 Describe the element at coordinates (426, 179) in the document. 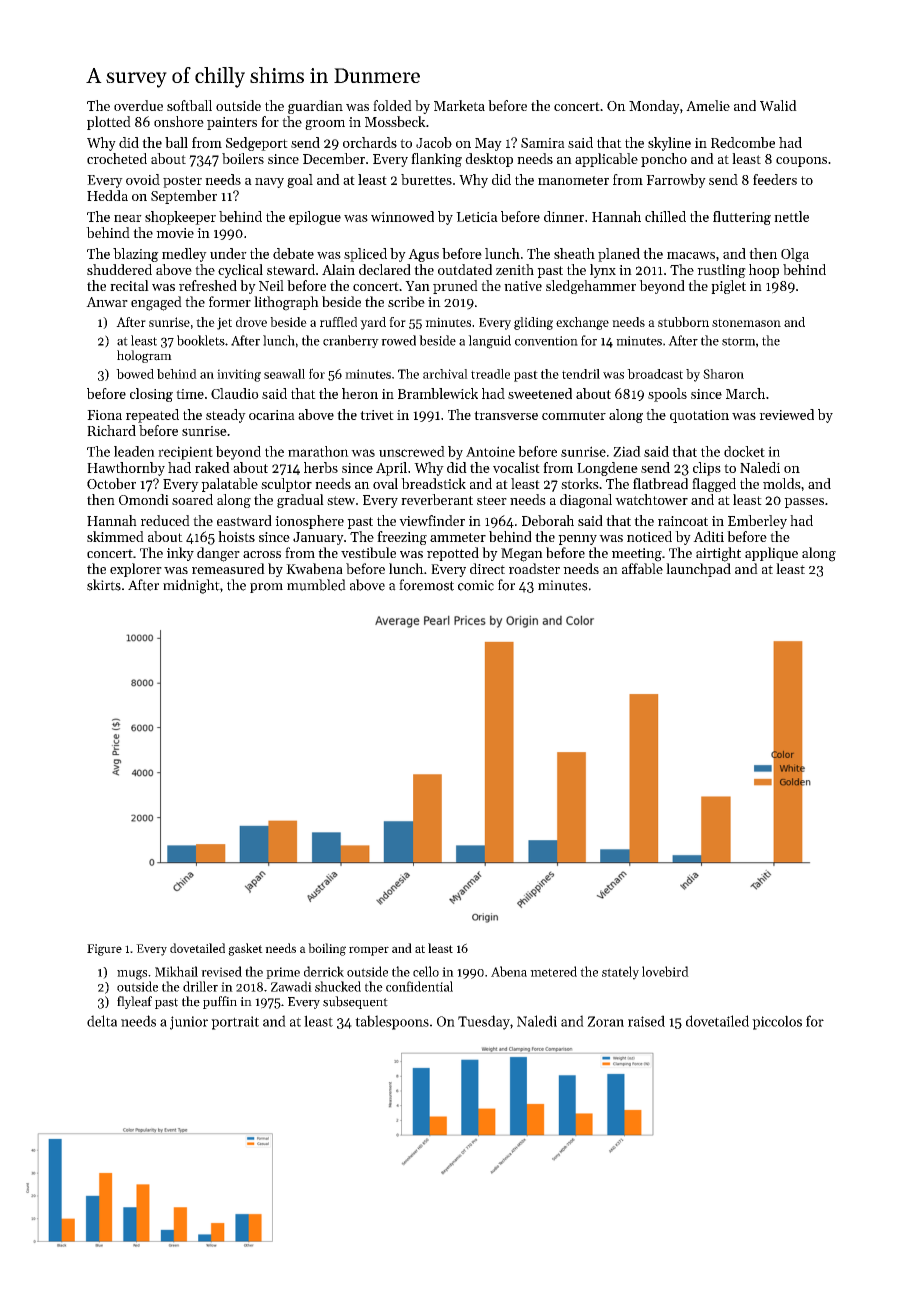

I see `burettes` at that location.
